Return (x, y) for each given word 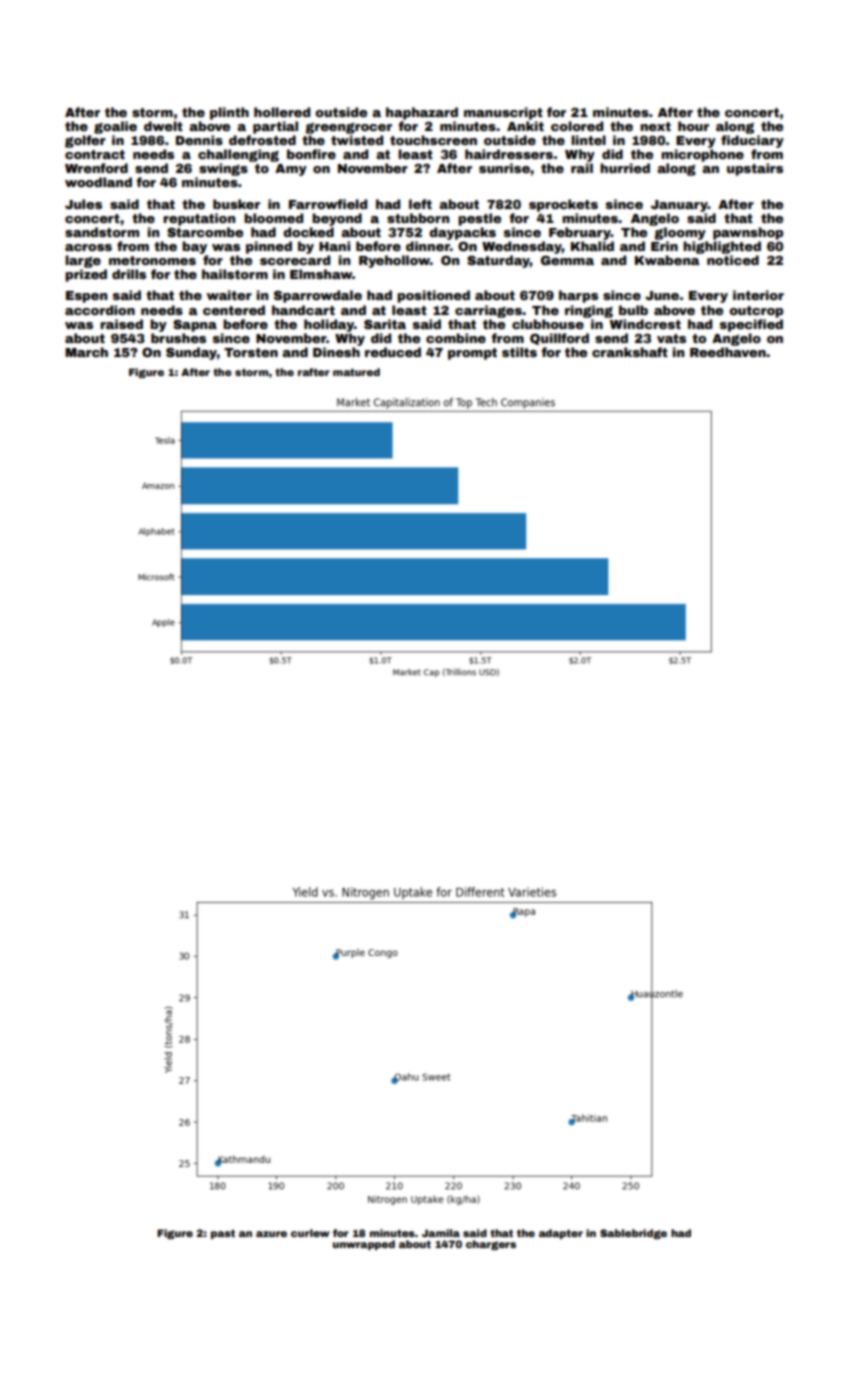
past (223, 1234)
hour (693, 126)
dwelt (163, 126)
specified (751, 325)
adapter (561, 1234)
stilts (519, 352)
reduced (393, 352)
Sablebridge (633, 1234)
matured (356, 372)
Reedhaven (728, 352)
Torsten (251, 352)
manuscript (503, 113)
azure (271, 1234)
